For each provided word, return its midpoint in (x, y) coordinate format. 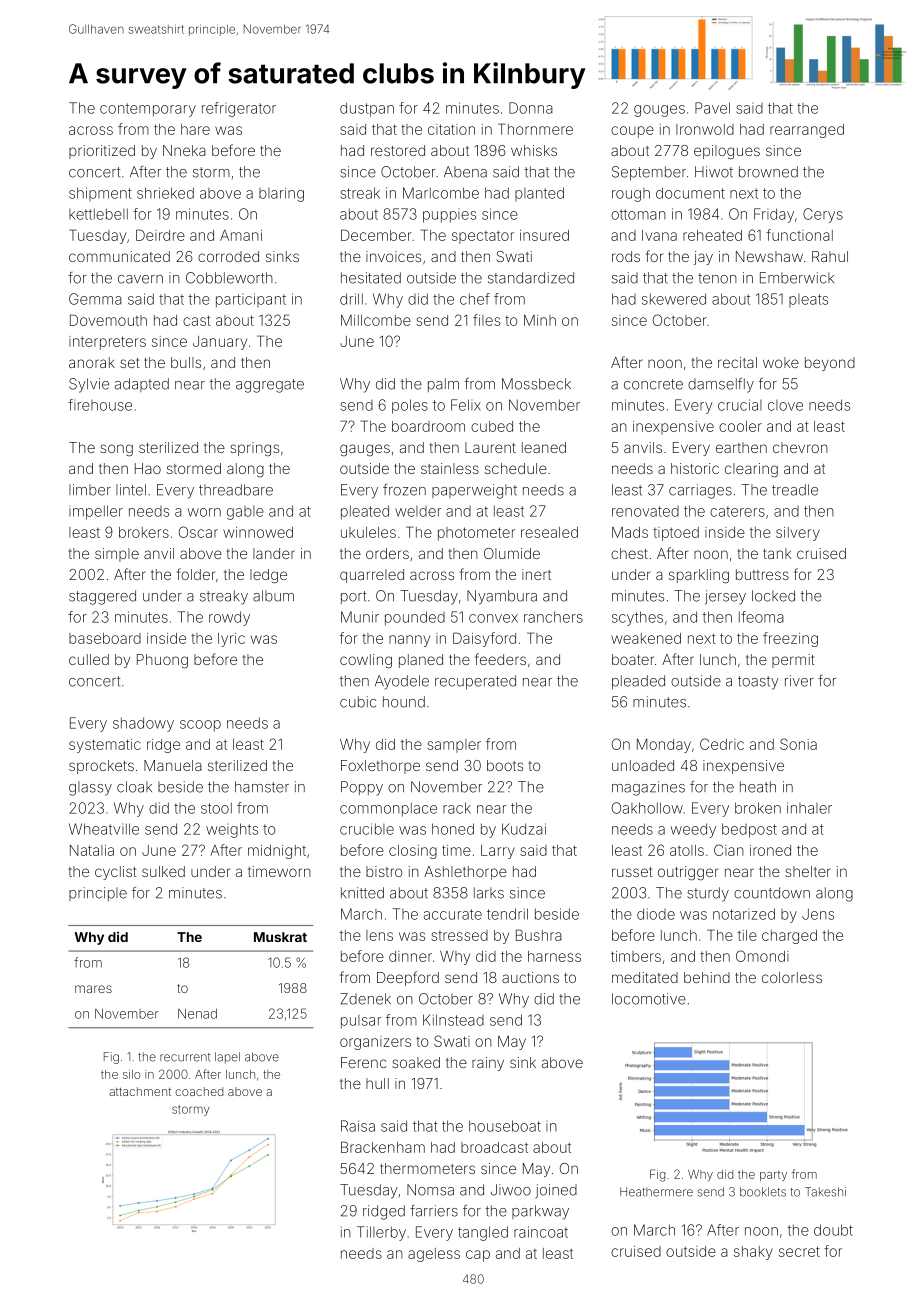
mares (93, 989)
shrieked (165, 193)
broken (758, 808)
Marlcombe (441, 193)
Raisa (358, 1126)
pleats (808, 300)
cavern (140, 279)
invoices (393, 256)
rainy (488, 1064)
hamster (262, 787)
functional (799, 235)
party (773, 1176)
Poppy (362, 788)
